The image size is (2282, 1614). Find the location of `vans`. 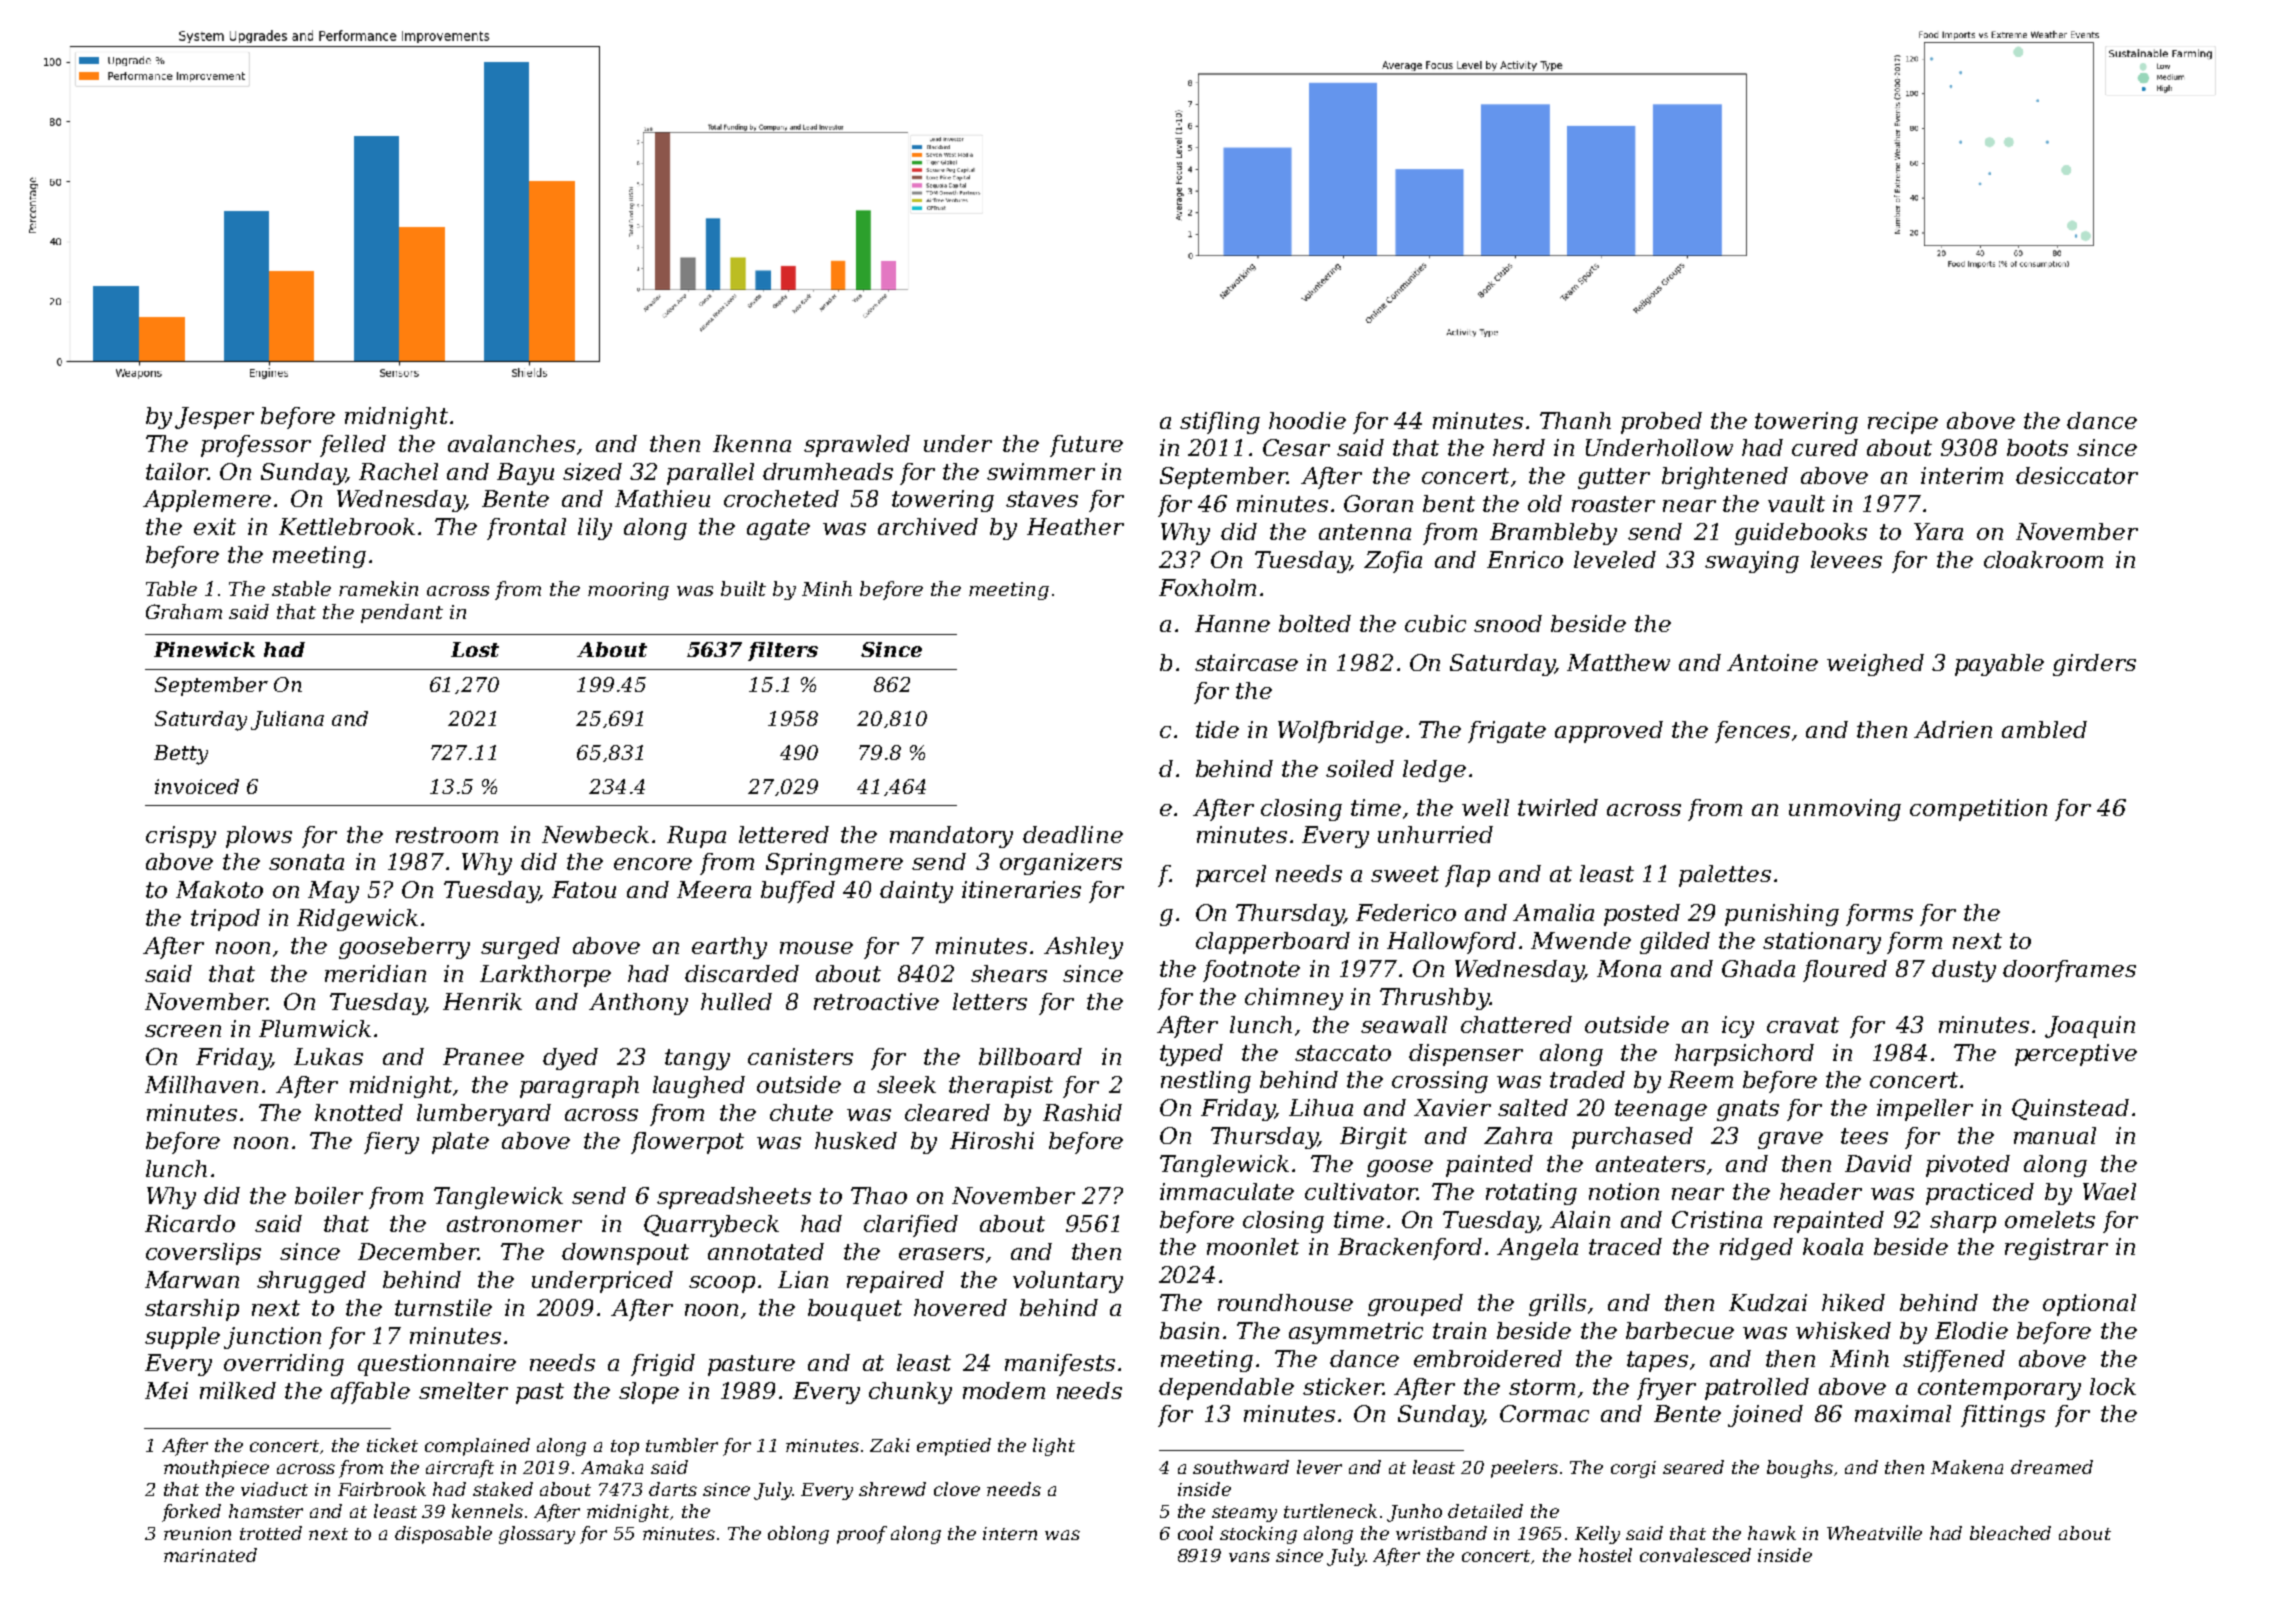

vans is located at coordinates (1249, 1557).
